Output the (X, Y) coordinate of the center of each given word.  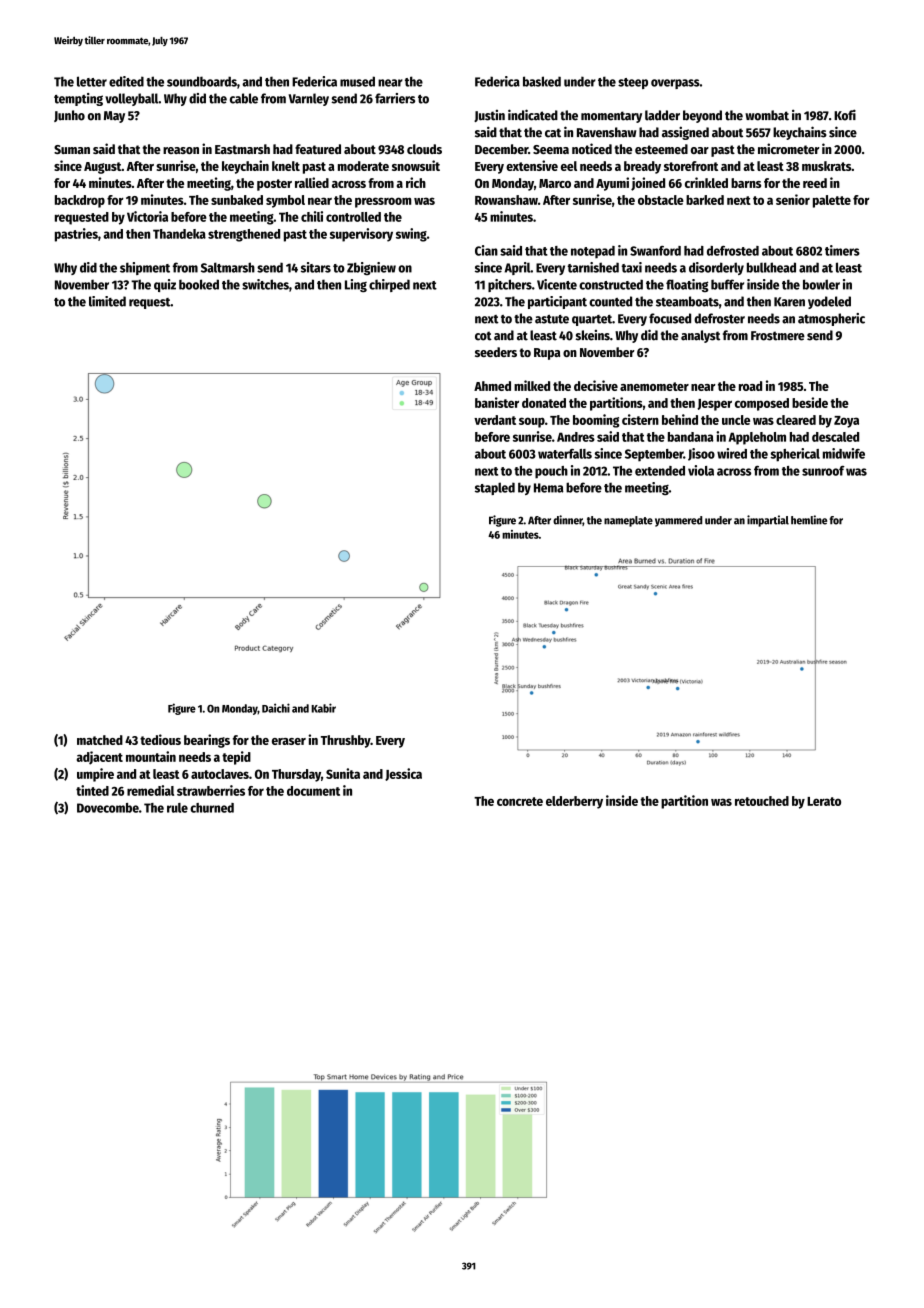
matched (100, 740)
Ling (356, 285)
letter (92, 81)
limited (107, 301)
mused (357, 81)
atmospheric (831, 319)
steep (633, 83)
